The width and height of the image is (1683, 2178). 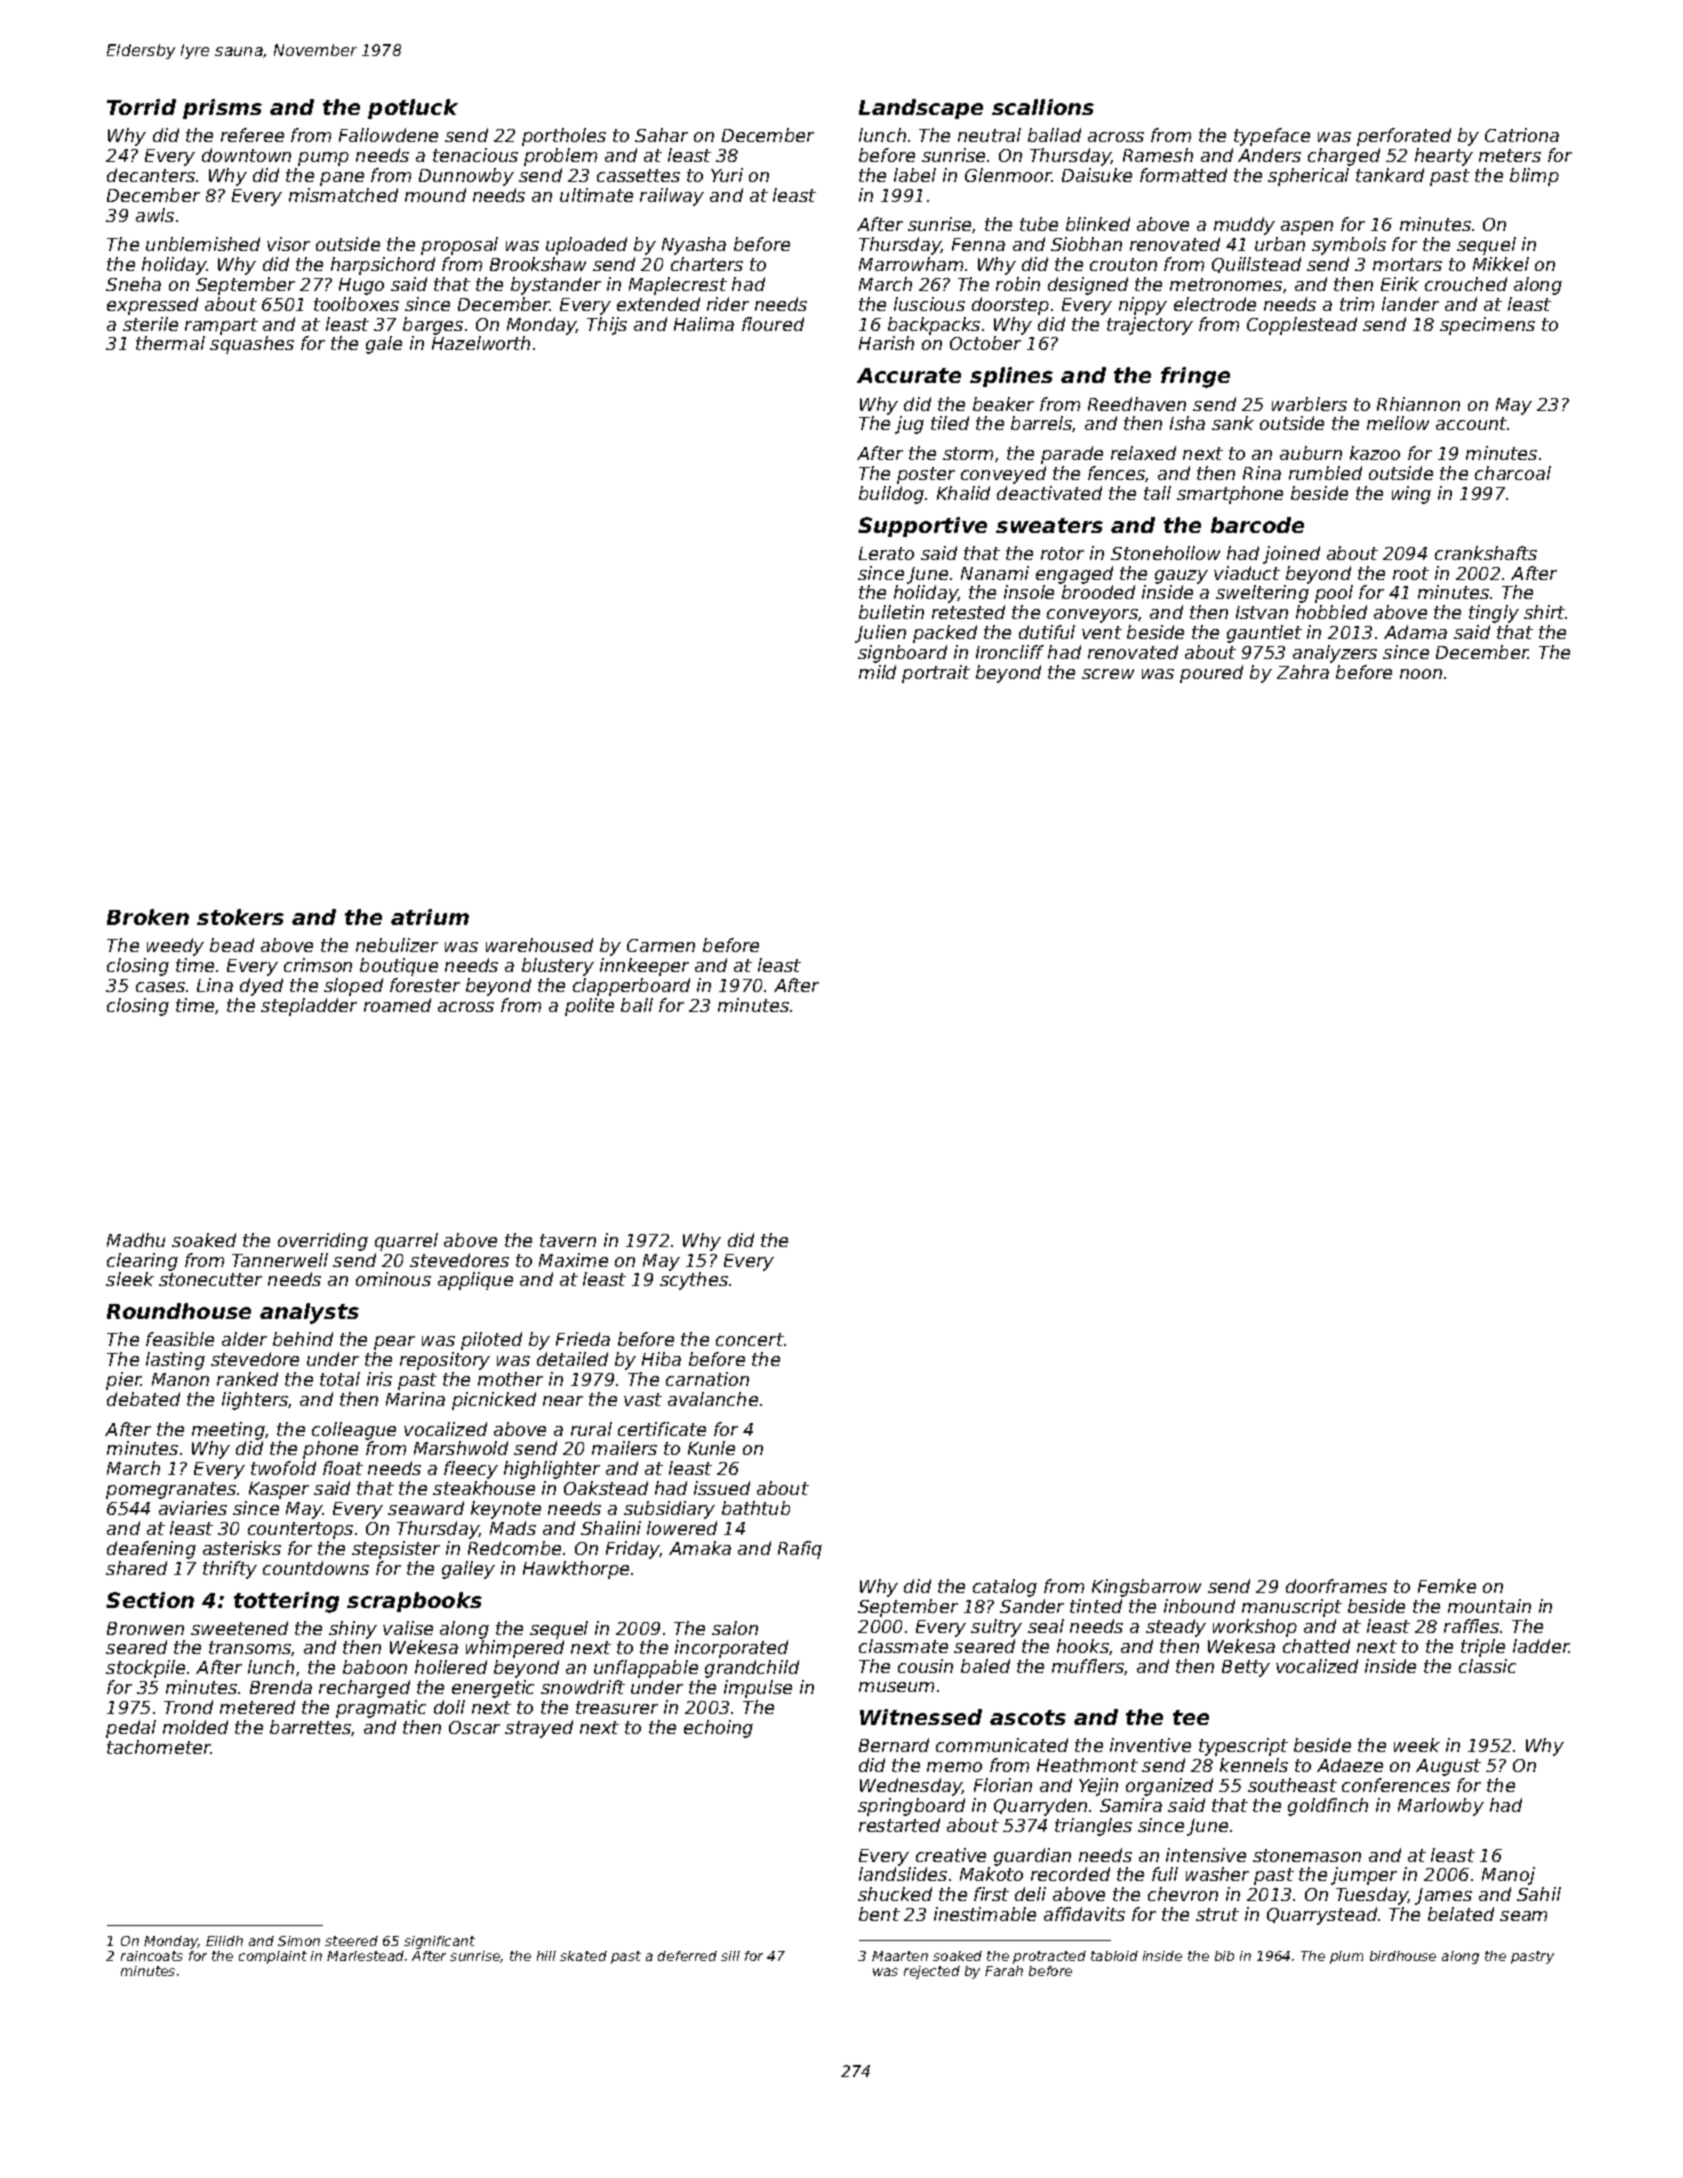 What do you see at coordinates (1447, 1586) in the image?
I see `Femke` at bounding box center [1447, 1586].
